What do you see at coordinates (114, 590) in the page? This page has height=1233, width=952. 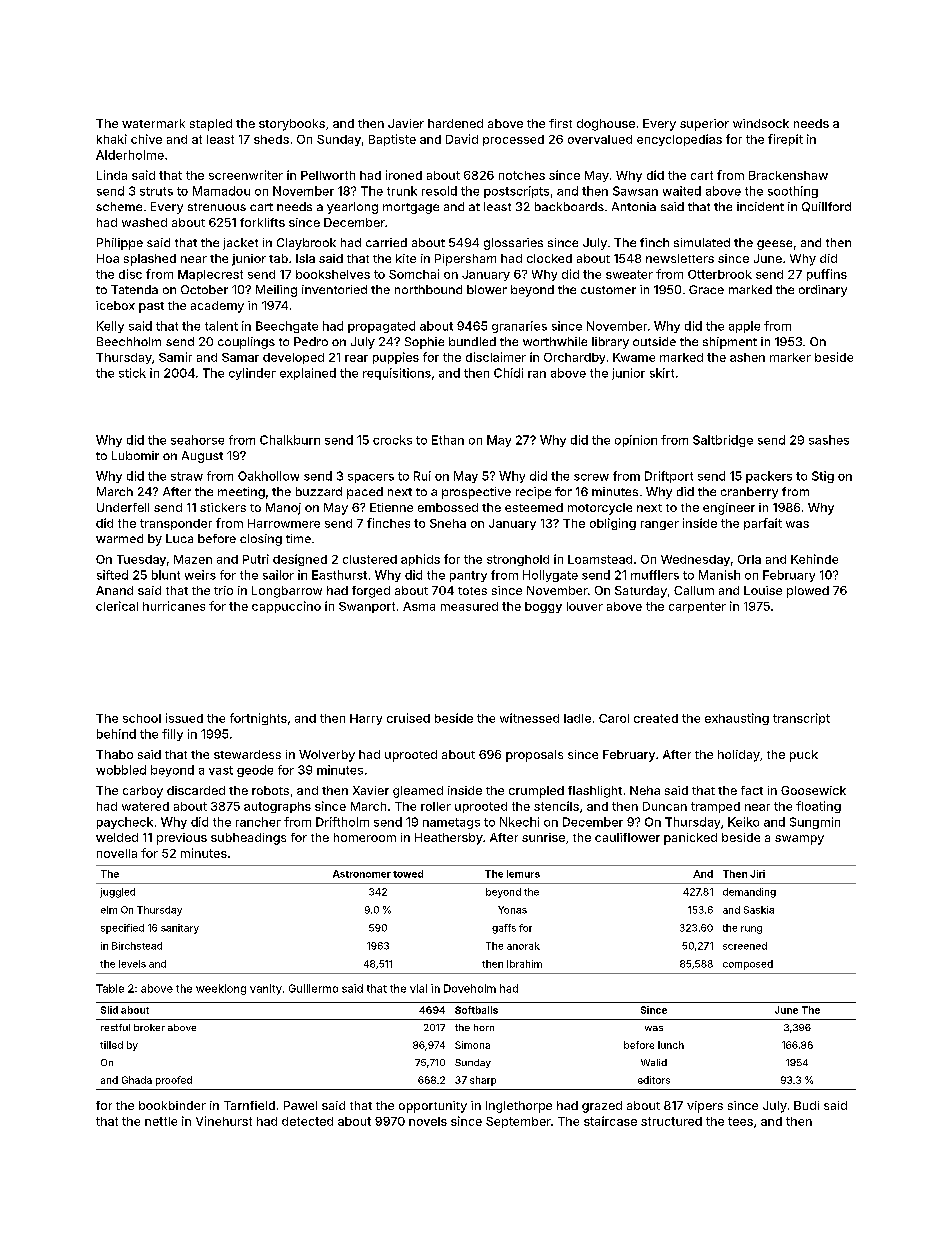 I see `Anand` at bounding box center [114, 590].
